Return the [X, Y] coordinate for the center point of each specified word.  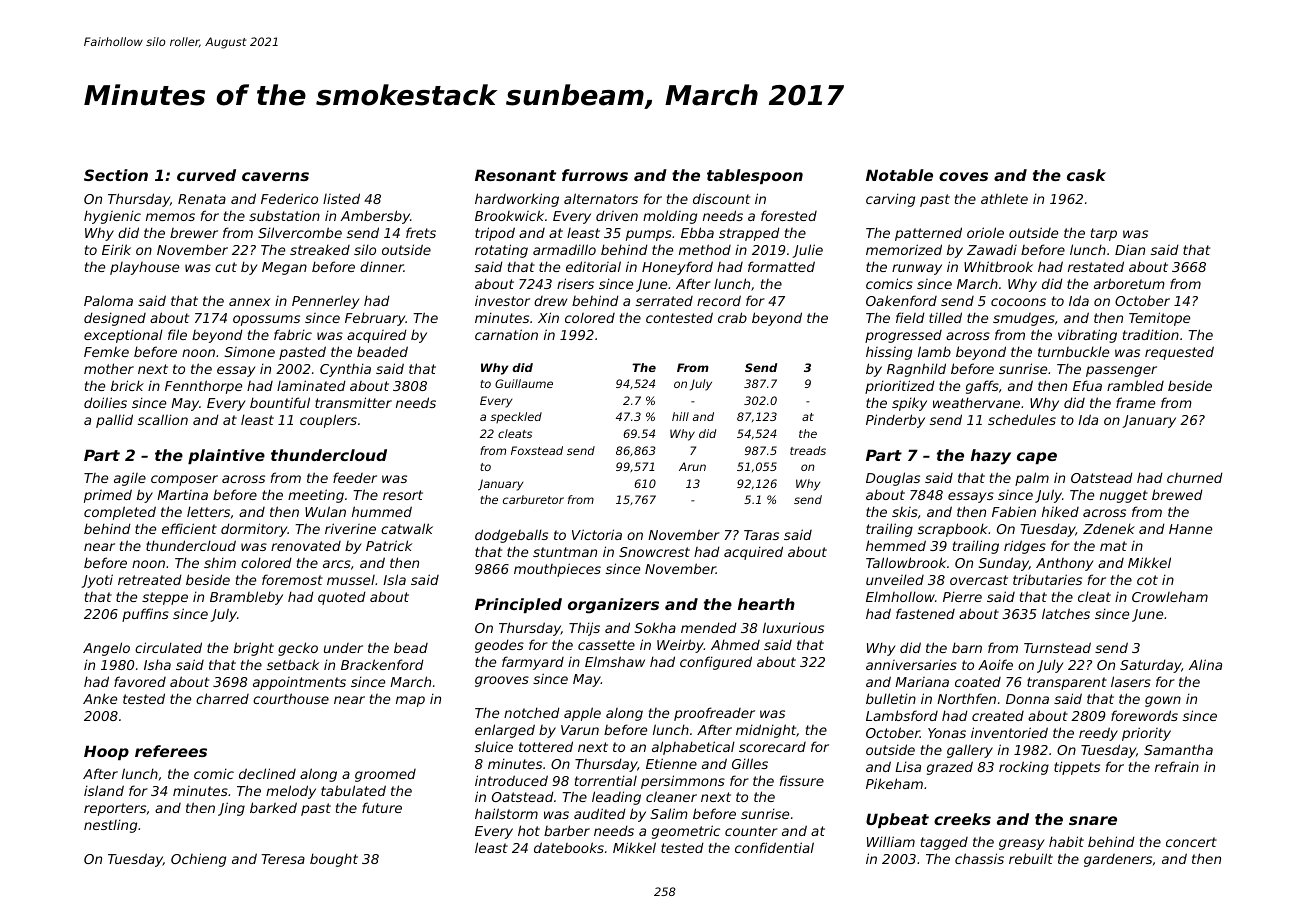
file [177, 334]
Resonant [515, 175]
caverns [275, 176]
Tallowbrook [906, 562]
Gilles [750, 763]
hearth [766, 604]
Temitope [1159, 319]
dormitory [254, 530]
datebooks [569, 847]
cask [1086, 175]
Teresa [283, 859]
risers [575, 283]
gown [1163, 701]
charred [222, 698]
